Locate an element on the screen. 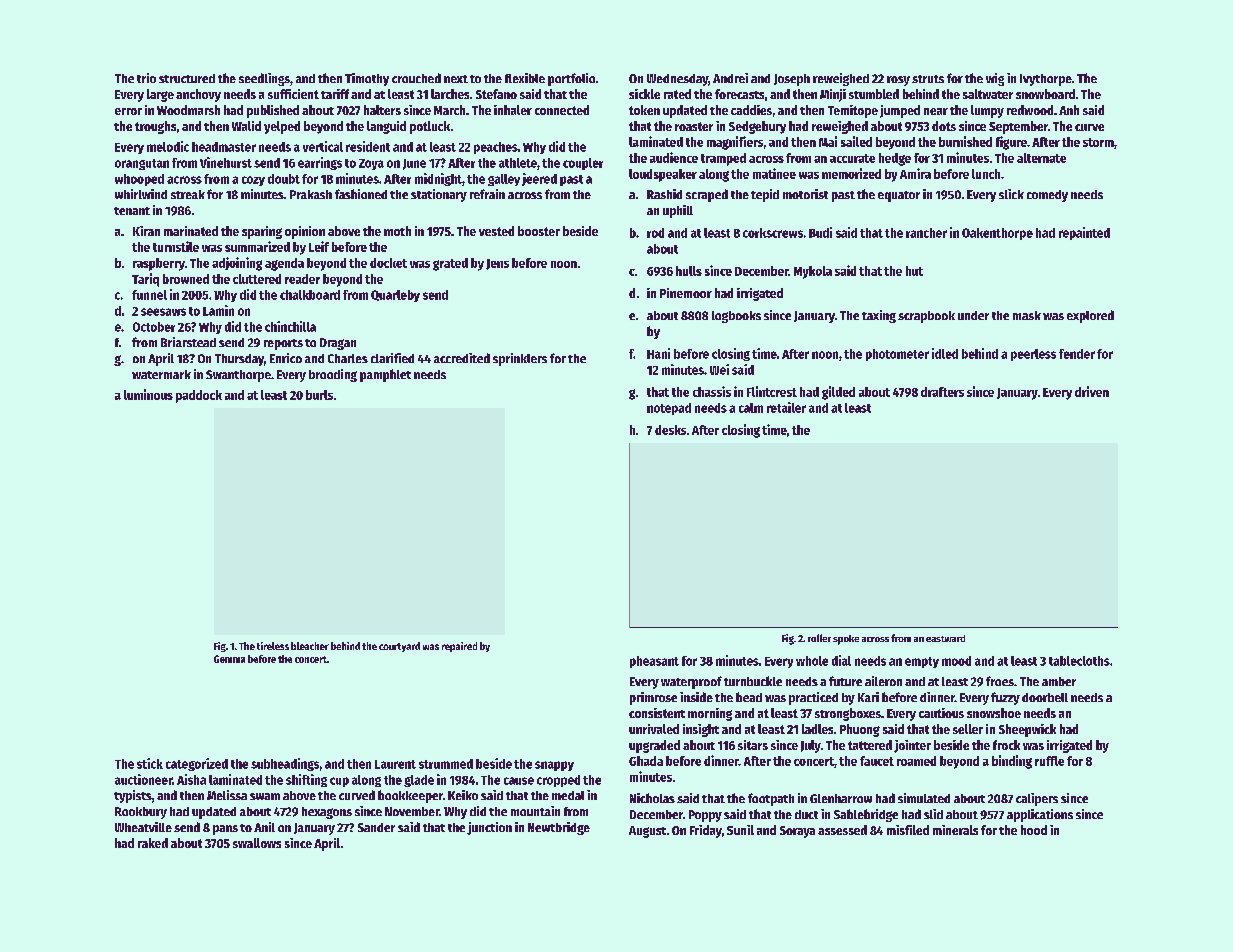  raked is located at coordinates (153, 843).
